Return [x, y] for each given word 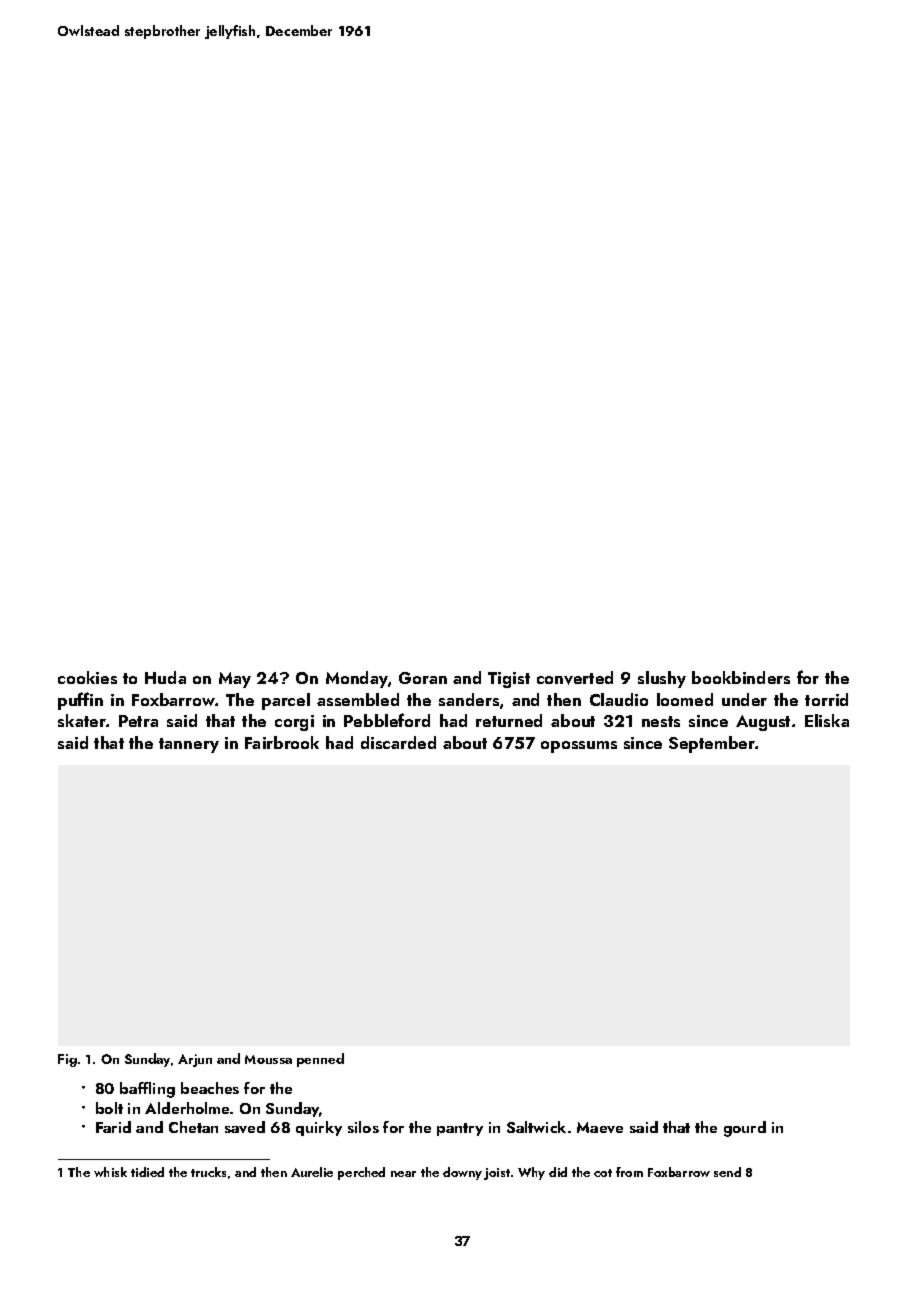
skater [82, 720]
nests [661, 721]
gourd [745, 1129]
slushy [662, 679]
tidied [147, 1172]
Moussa [268, 1059]
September [712, 744]
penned [320, 1060]
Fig [67, 1060]
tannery [189, 745]
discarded [398, 742]
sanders [469, 699]
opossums [579, 747]
